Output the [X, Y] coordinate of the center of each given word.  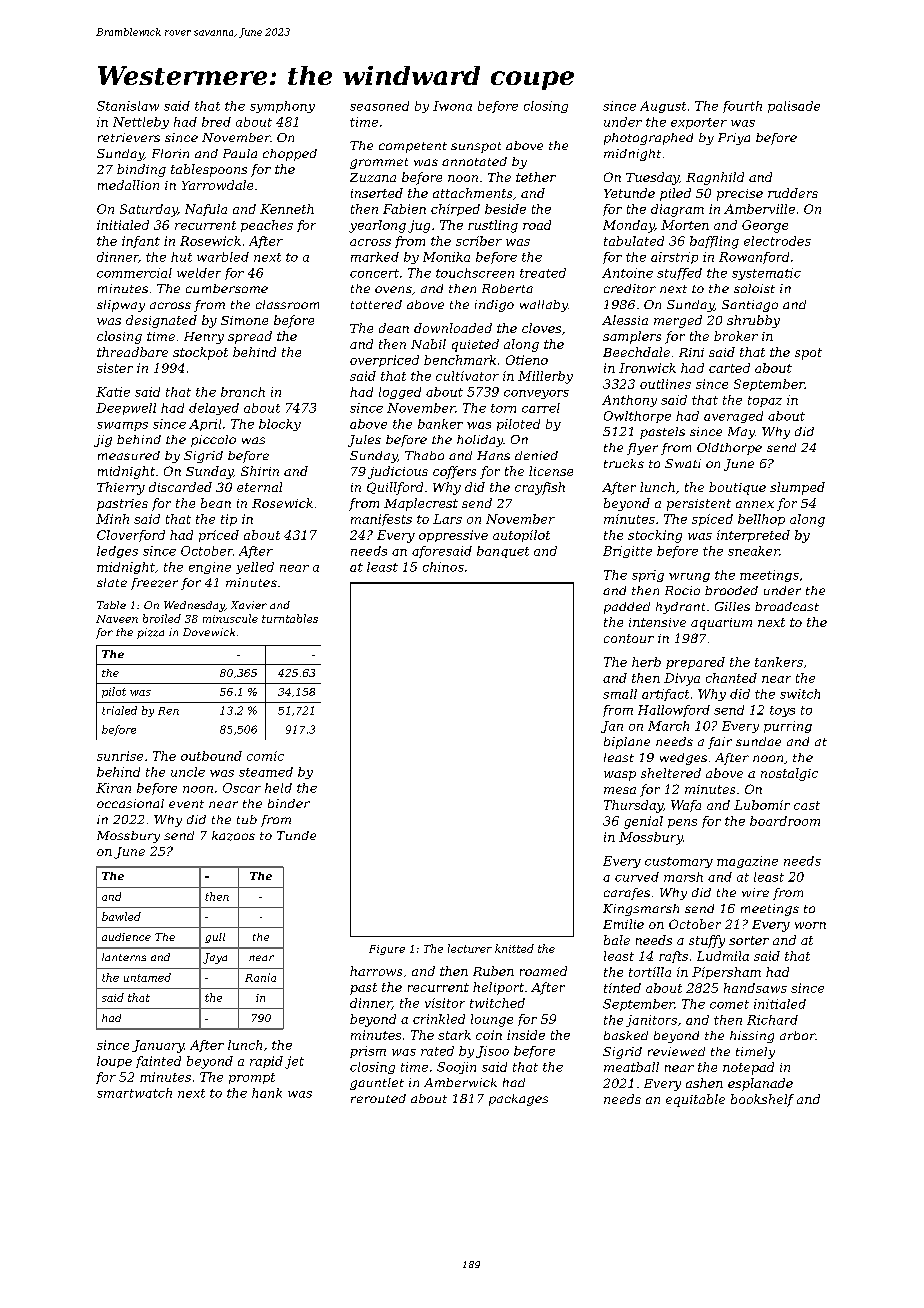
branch [243, 392]
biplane [627, 743]
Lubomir [762, 805]
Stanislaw [128, 106]
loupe [114, 1062]
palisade [794, 107]
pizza [150, 633]
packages [518, 1100]
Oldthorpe [729, 449]
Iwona [452, 106]
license [551, 471]
